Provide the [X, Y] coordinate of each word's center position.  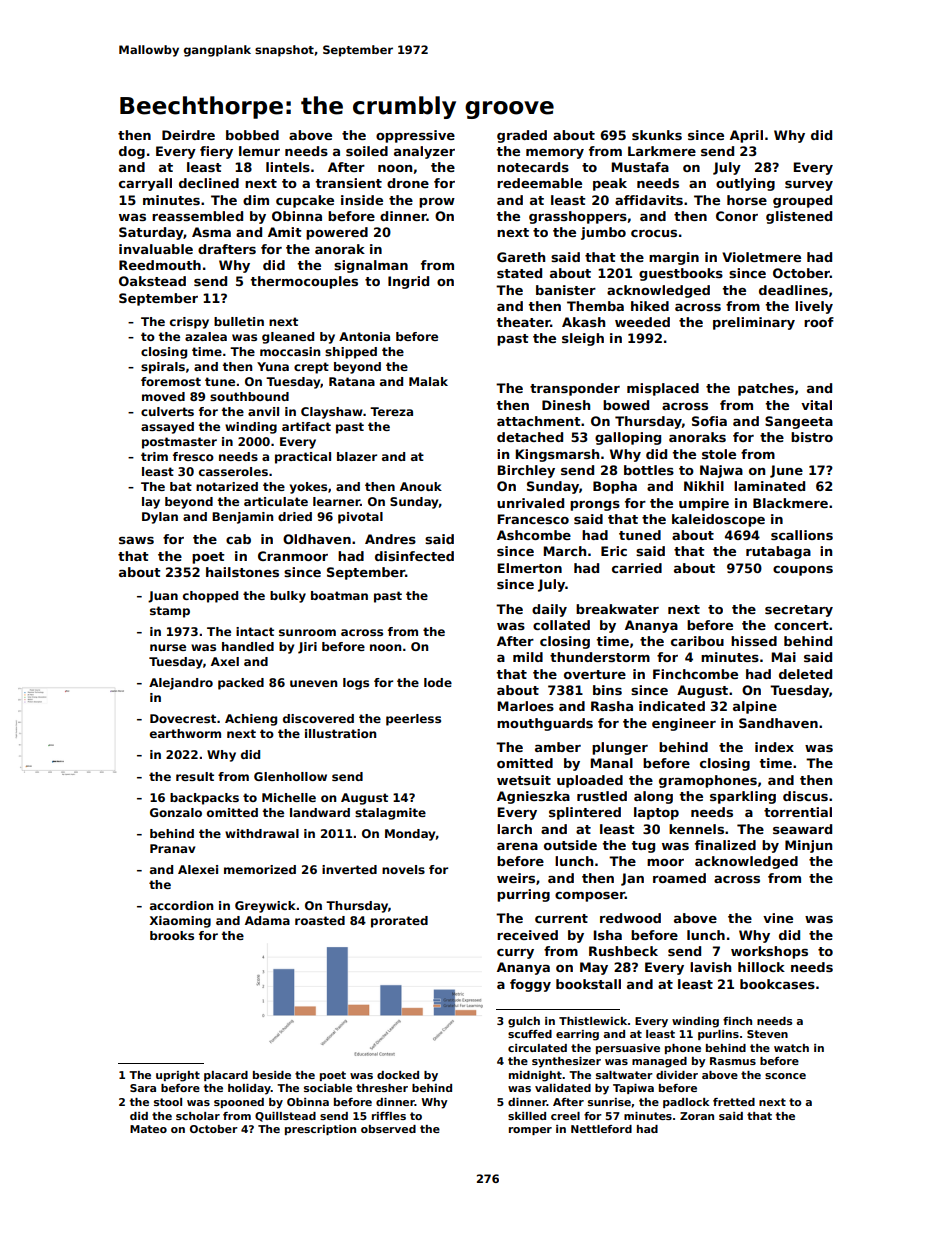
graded [522, 136]
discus [805, 796]
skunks [657, 135]
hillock [761, 967]
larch [514, 829]
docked [398, 1075]
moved [163, 396]
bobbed [252, 135]
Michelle [289, 797]
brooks [172, 935]
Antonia [364, 336]
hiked [650, 306]
